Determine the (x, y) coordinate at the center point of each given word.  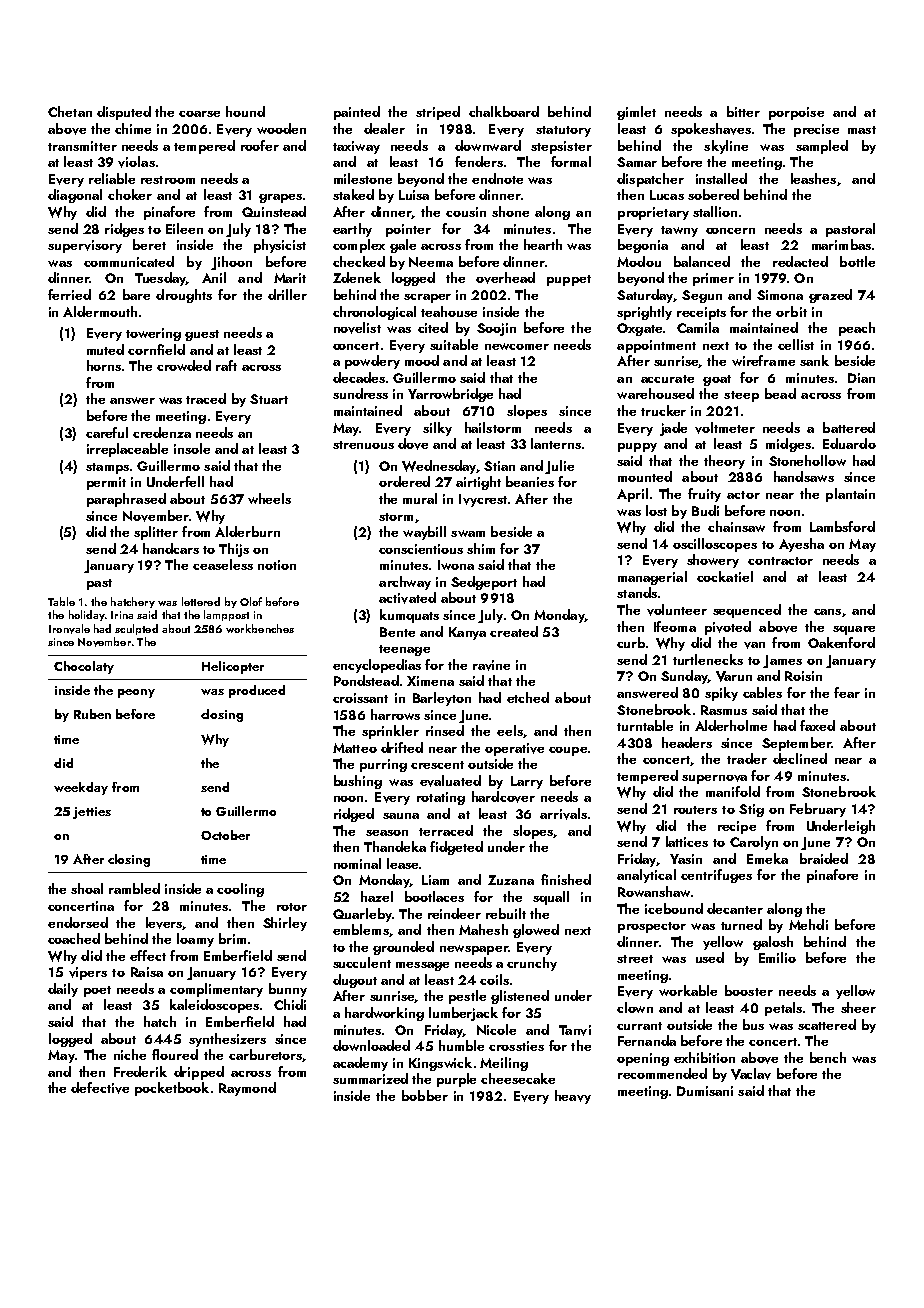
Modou (639, 261)
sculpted (136, 629)
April (632, 495)
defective (100, 1088)
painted (357, 113)
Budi (705, 510)
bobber (425, 1095)
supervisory (85, 246)
